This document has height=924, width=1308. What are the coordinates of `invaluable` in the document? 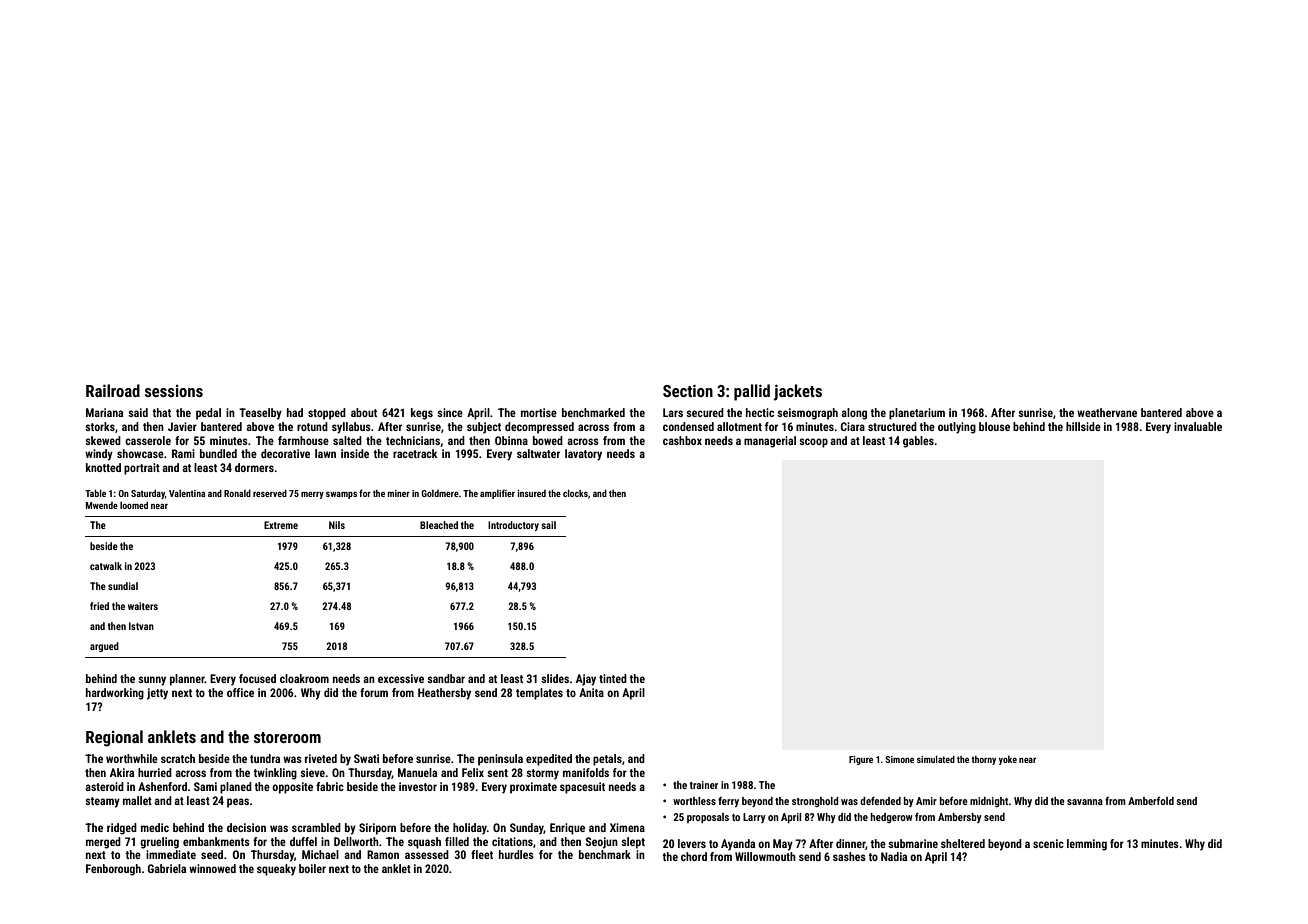 It's located at (1198, 426).
